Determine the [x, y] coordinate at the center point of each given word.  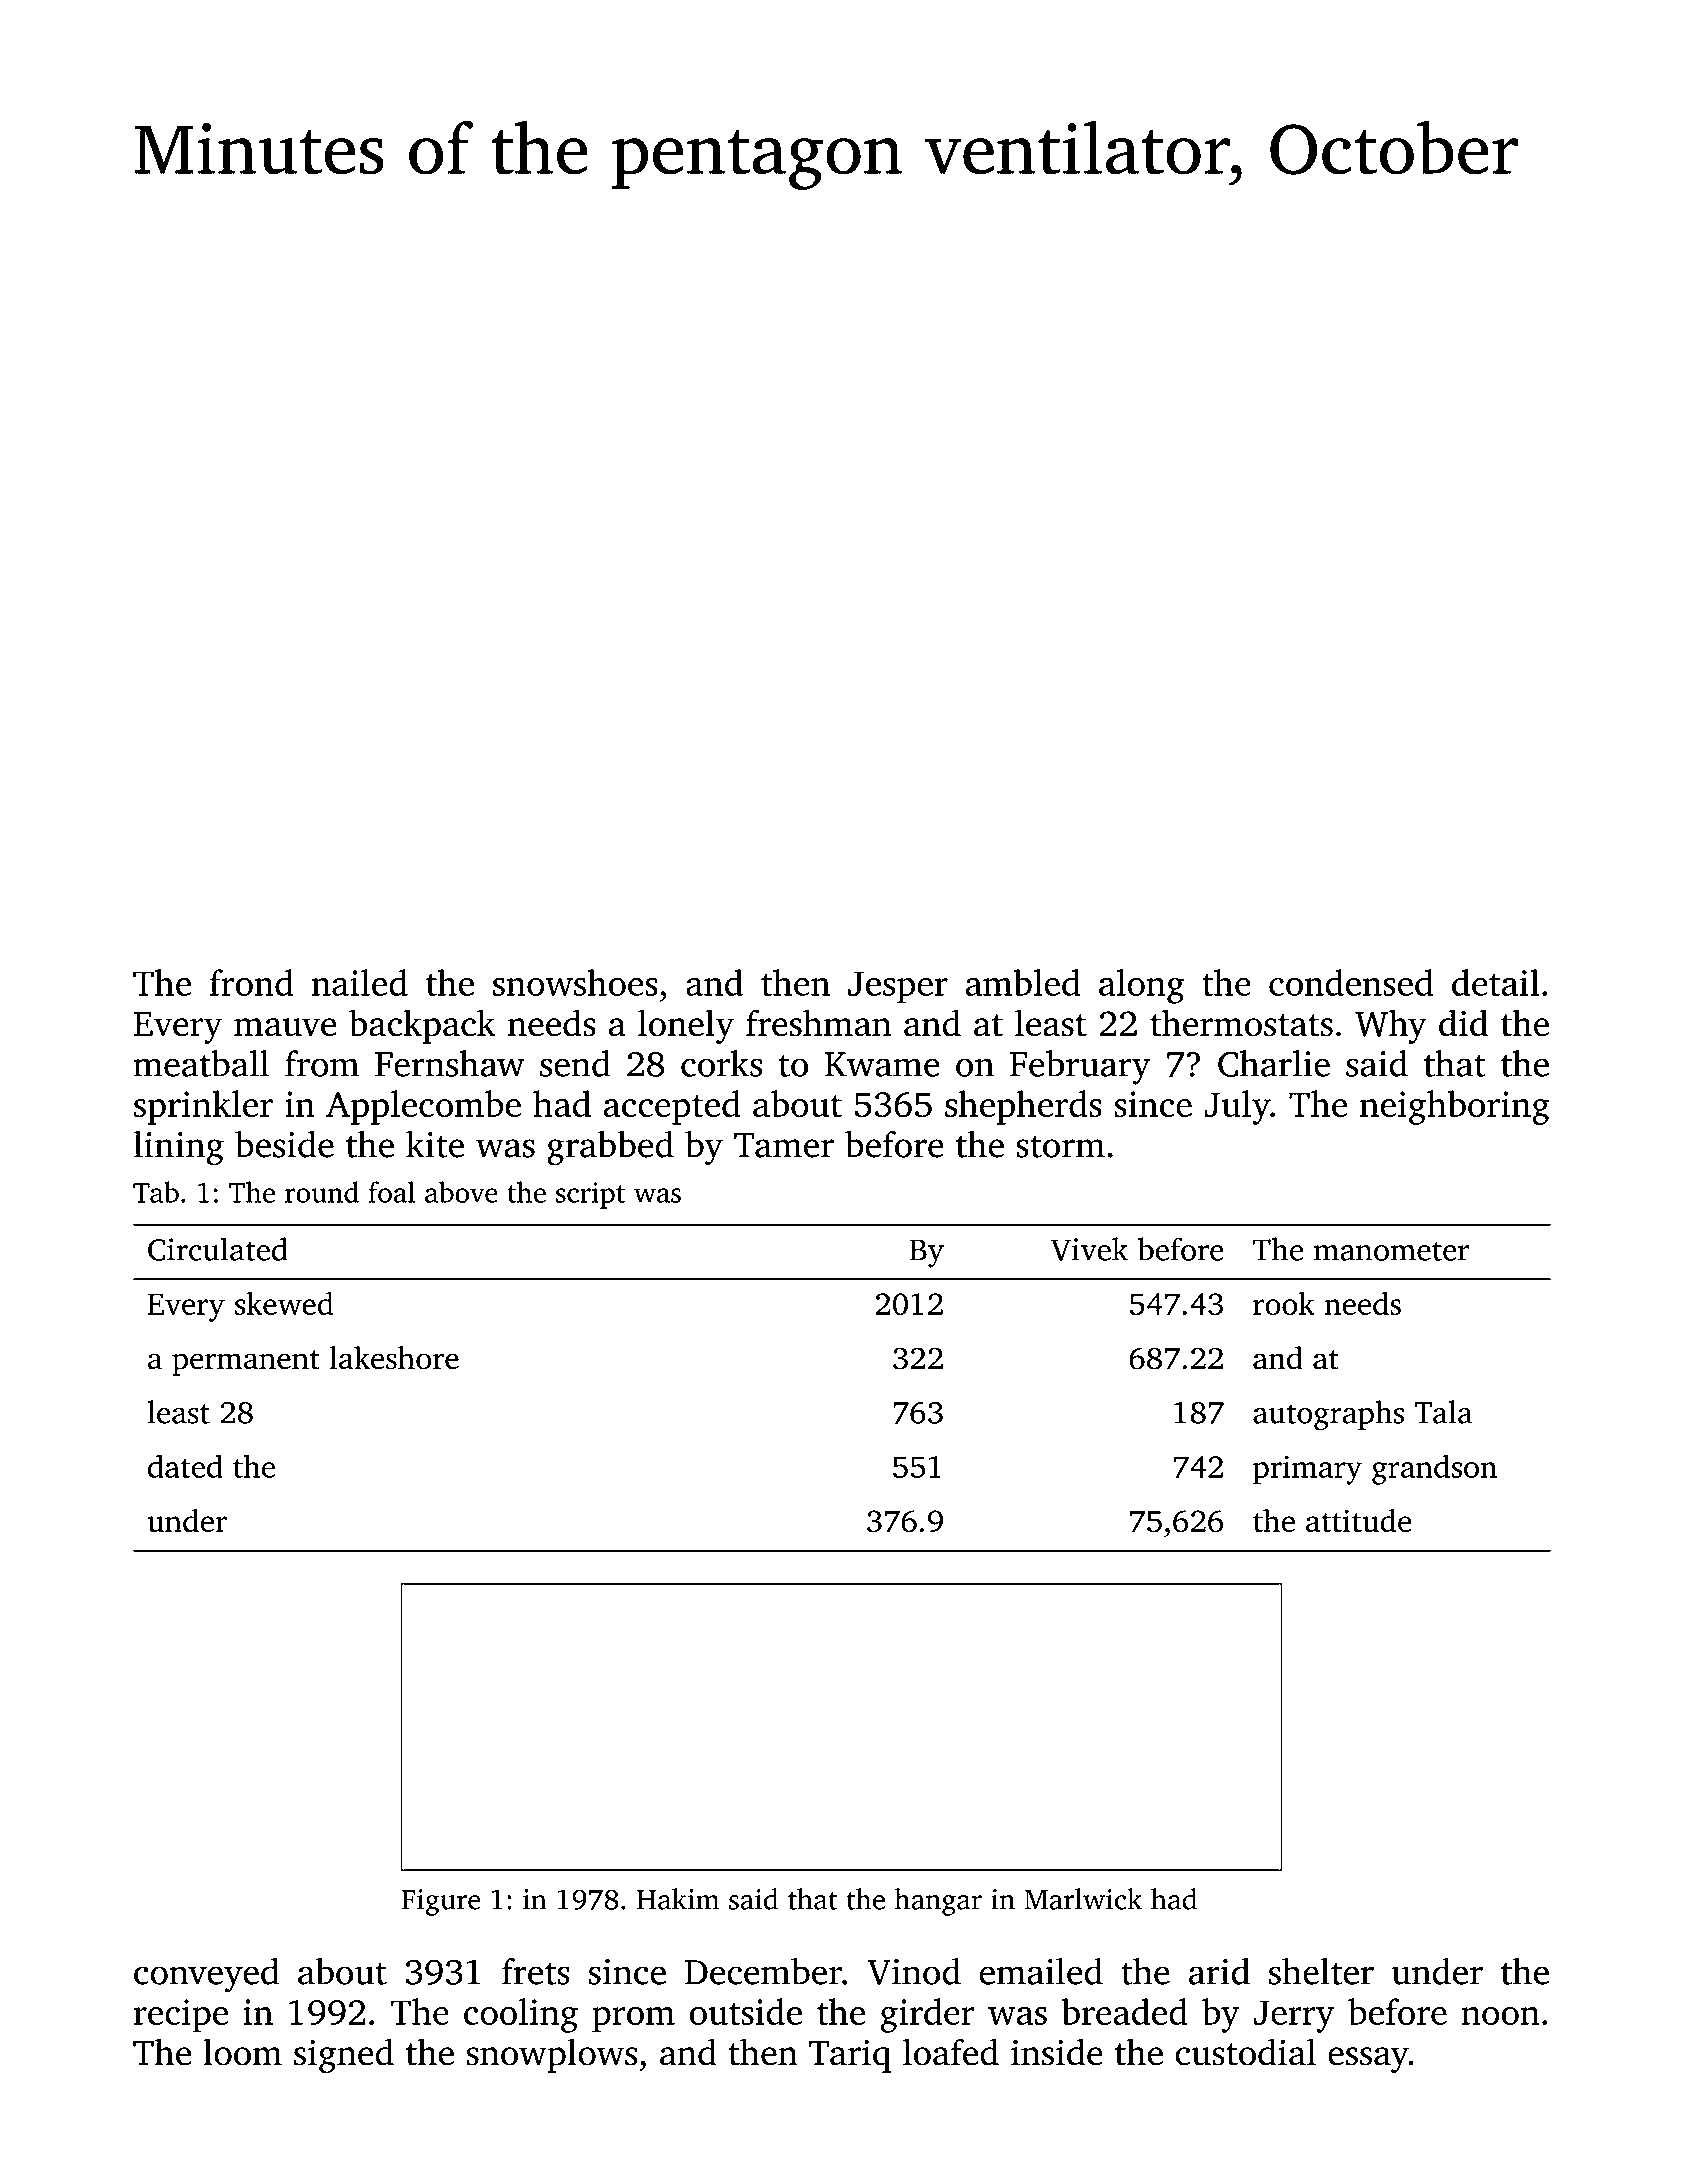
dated [185, 1466]
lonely [686, 1026]
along [1142, 986]
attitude [1359, 1520]
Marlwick [1083, 1899]
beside [284, 1144]
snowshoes [575, 982]
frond [252, 982]
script [590, 1195]
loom [242, 2052]
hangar [938, 1902]
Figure [441, 1902]
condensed [1351, 982]
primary [1307, 1470]
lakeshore [394, 1358]
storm [1060, 1146]
